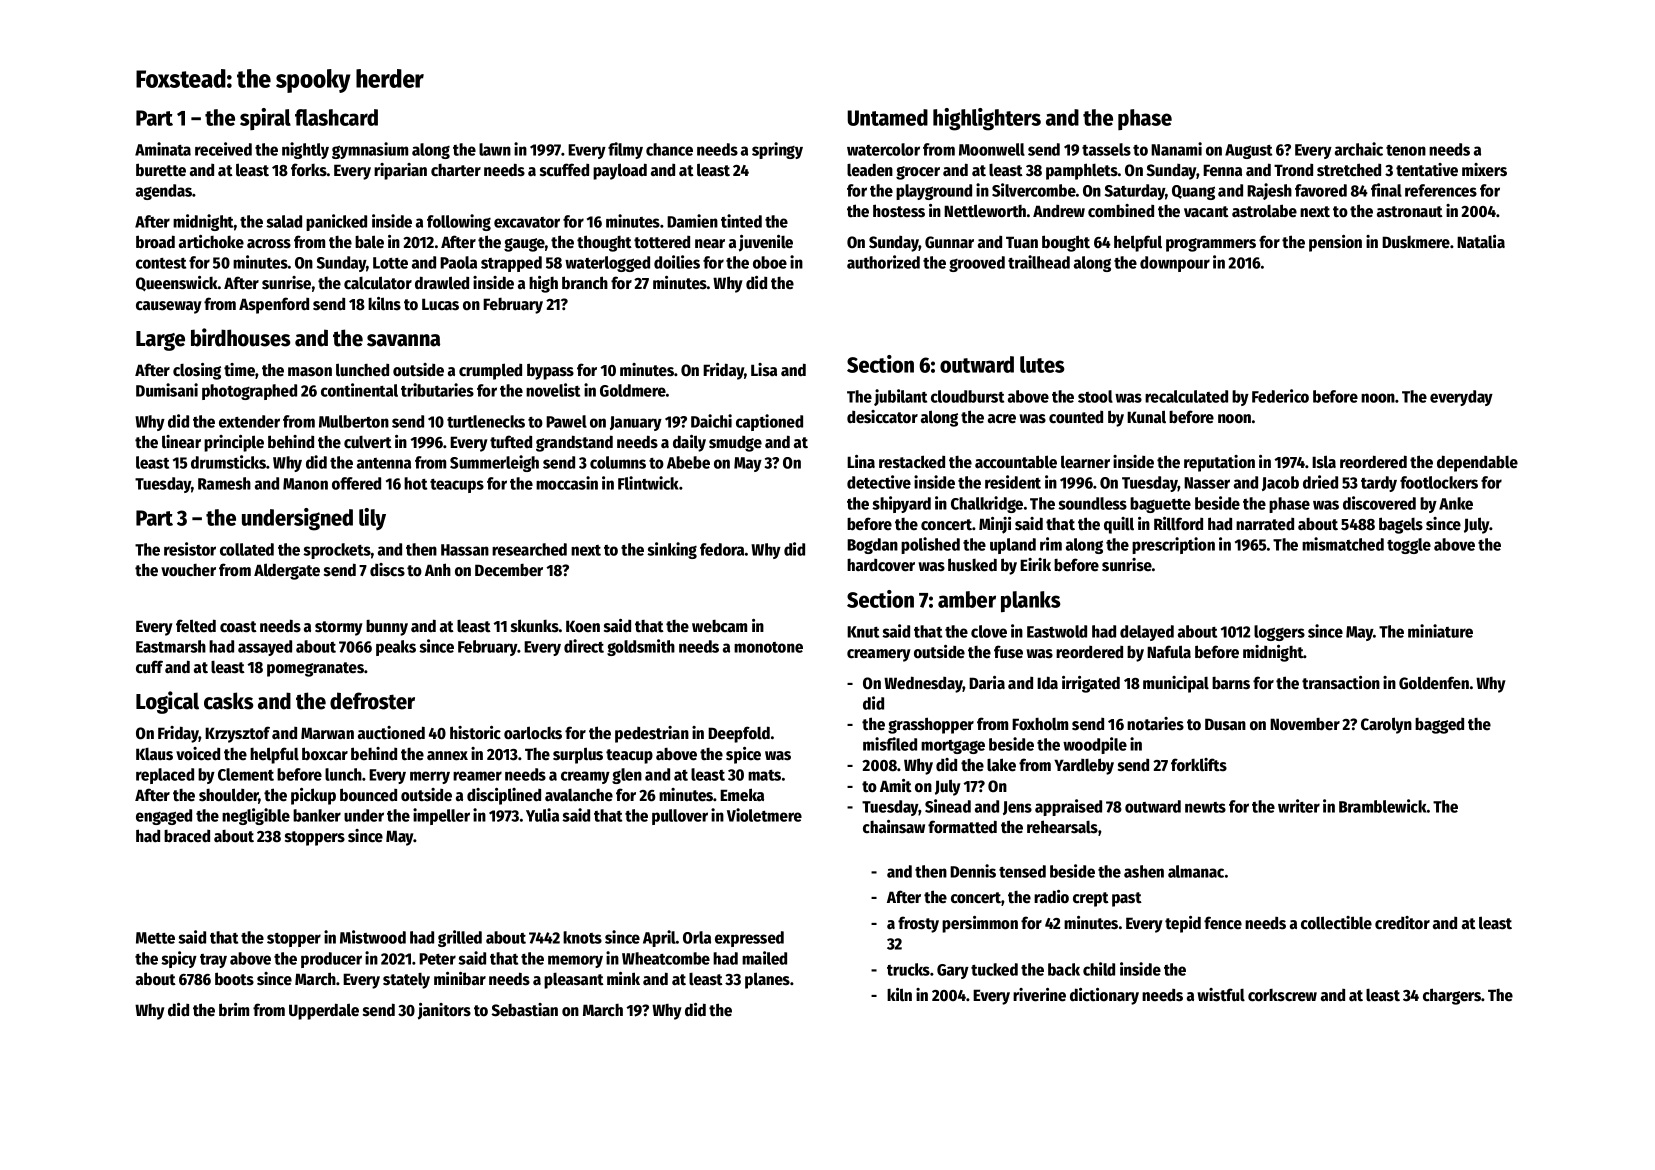 The height and width of the screenshot is (1170, 1655). What do you see at coordinates (887, 117) in the screenshot?
I see `Untamed` at bounding box center [887, 117].
